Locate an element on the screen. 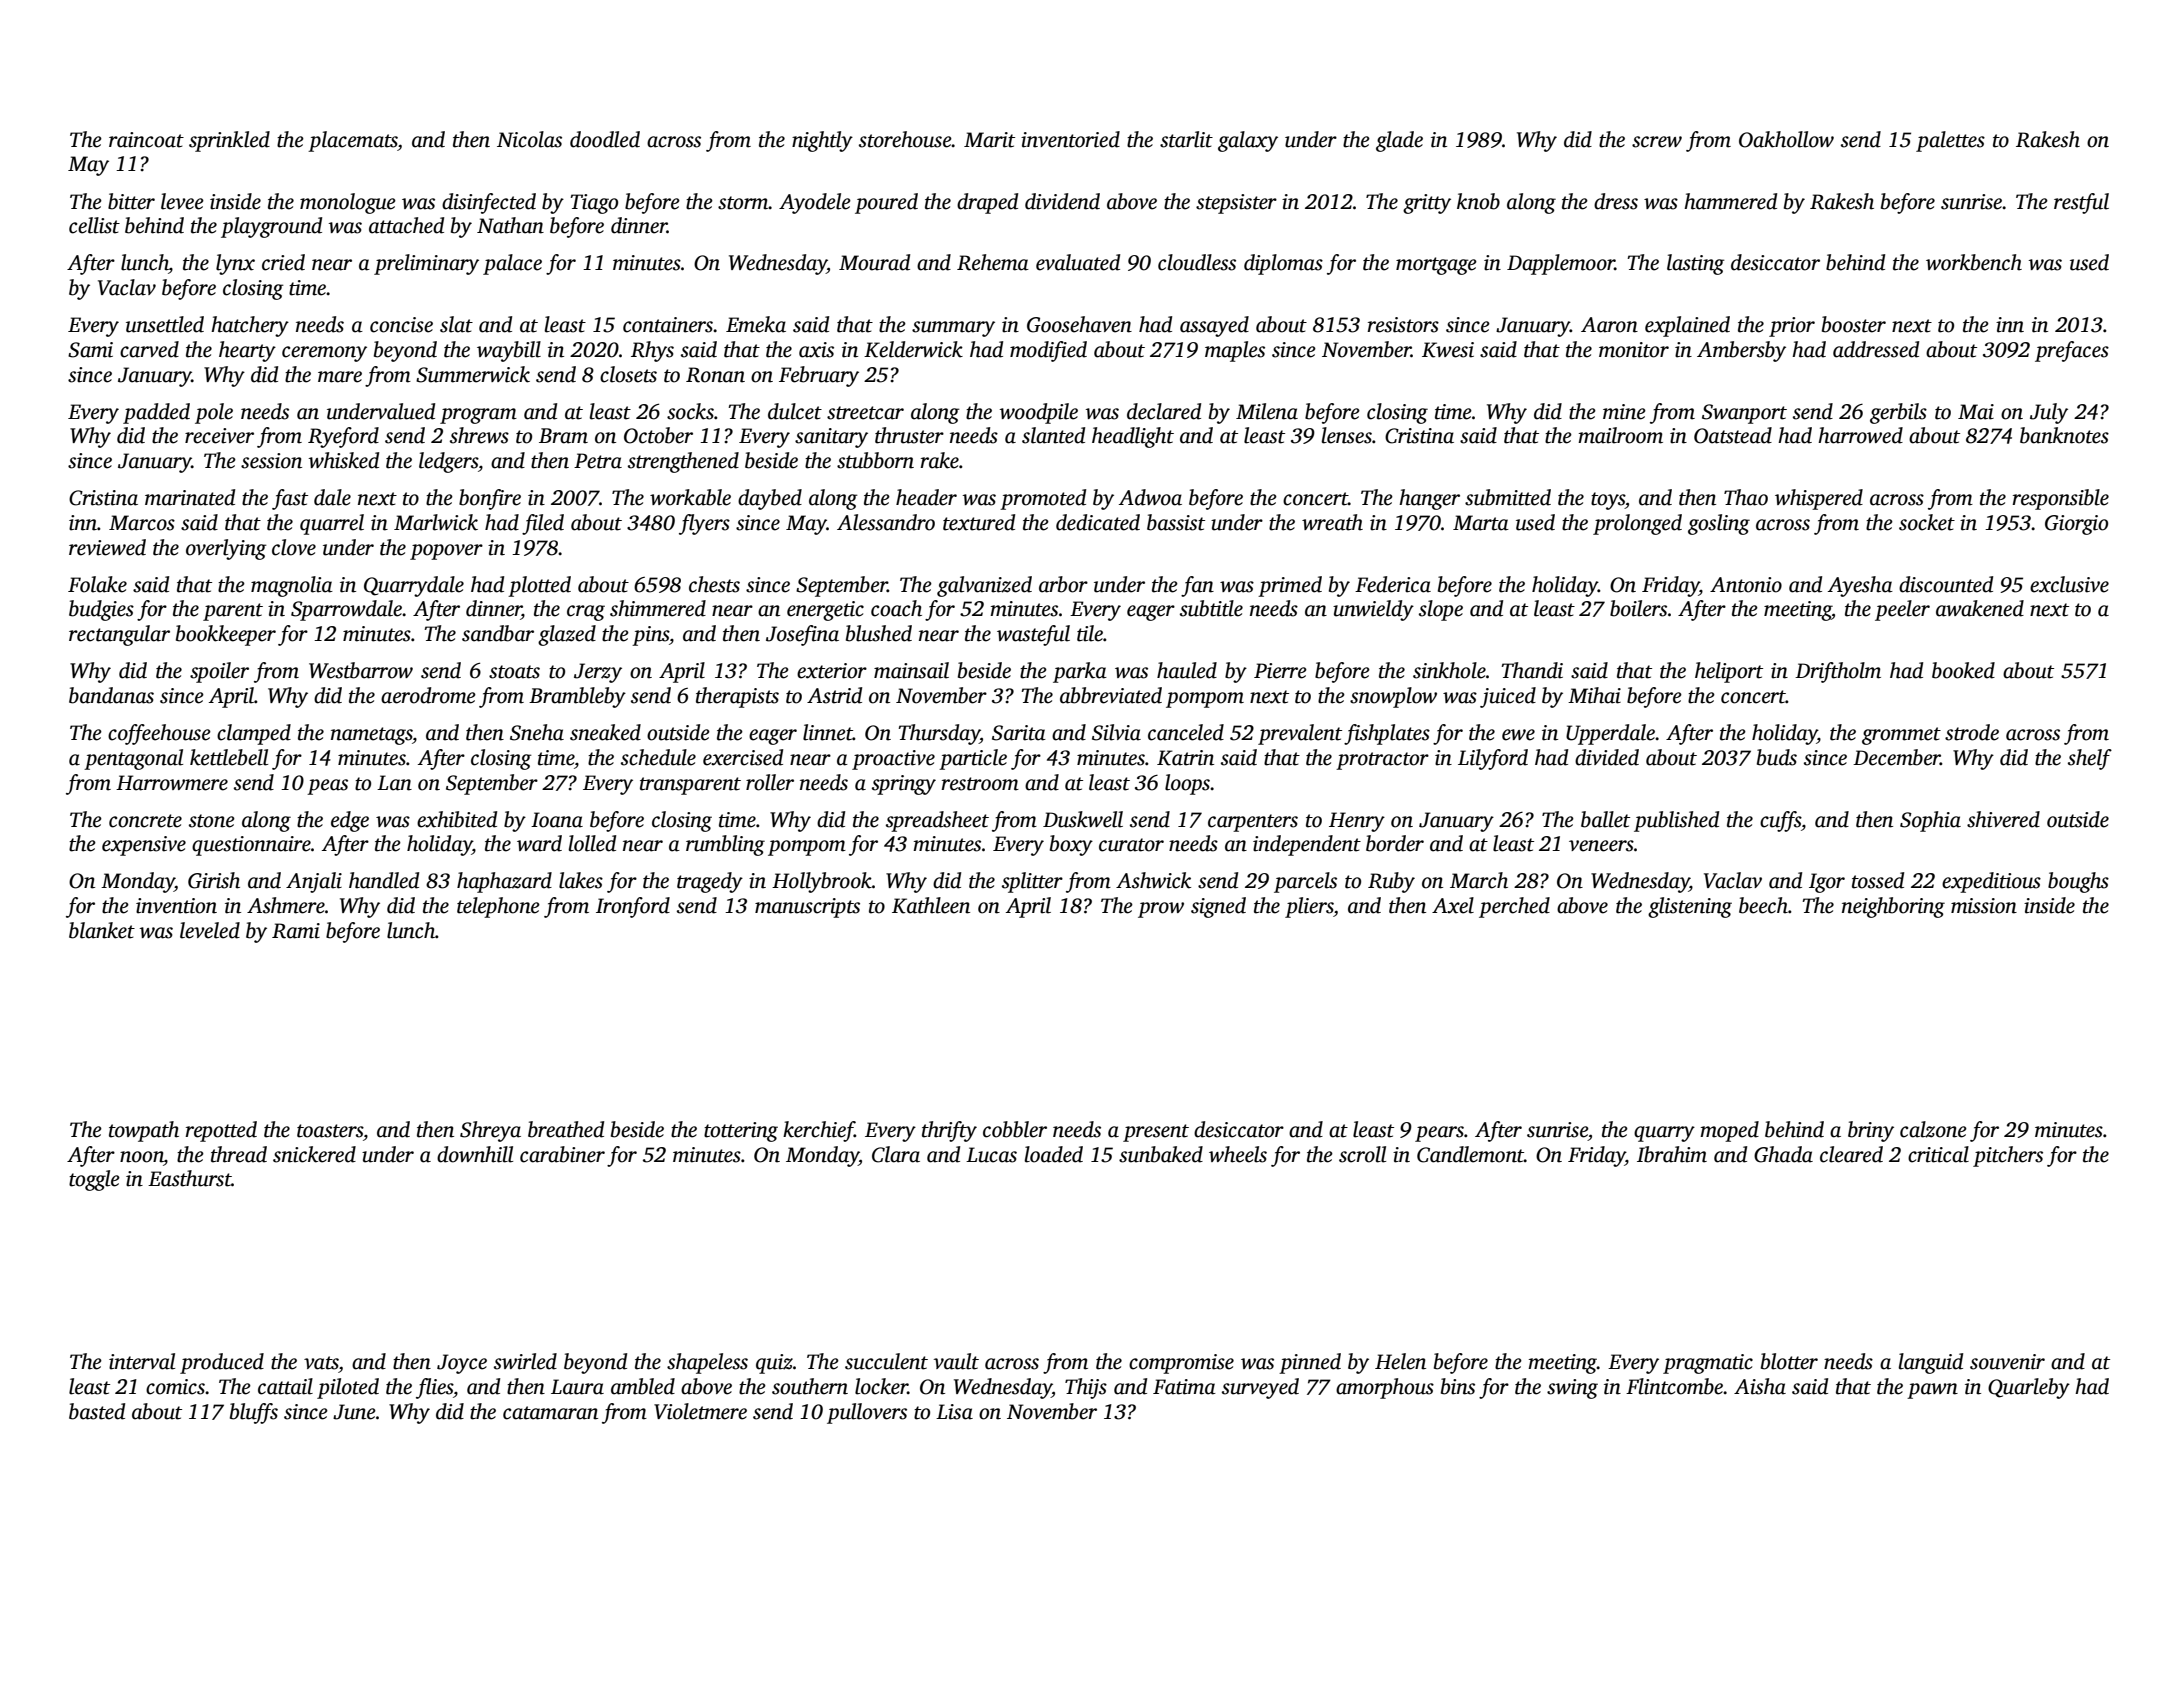 Image resolution: width=2178 pixels, height=1683 pixels. interval is located at coordinates (142, 1361).
